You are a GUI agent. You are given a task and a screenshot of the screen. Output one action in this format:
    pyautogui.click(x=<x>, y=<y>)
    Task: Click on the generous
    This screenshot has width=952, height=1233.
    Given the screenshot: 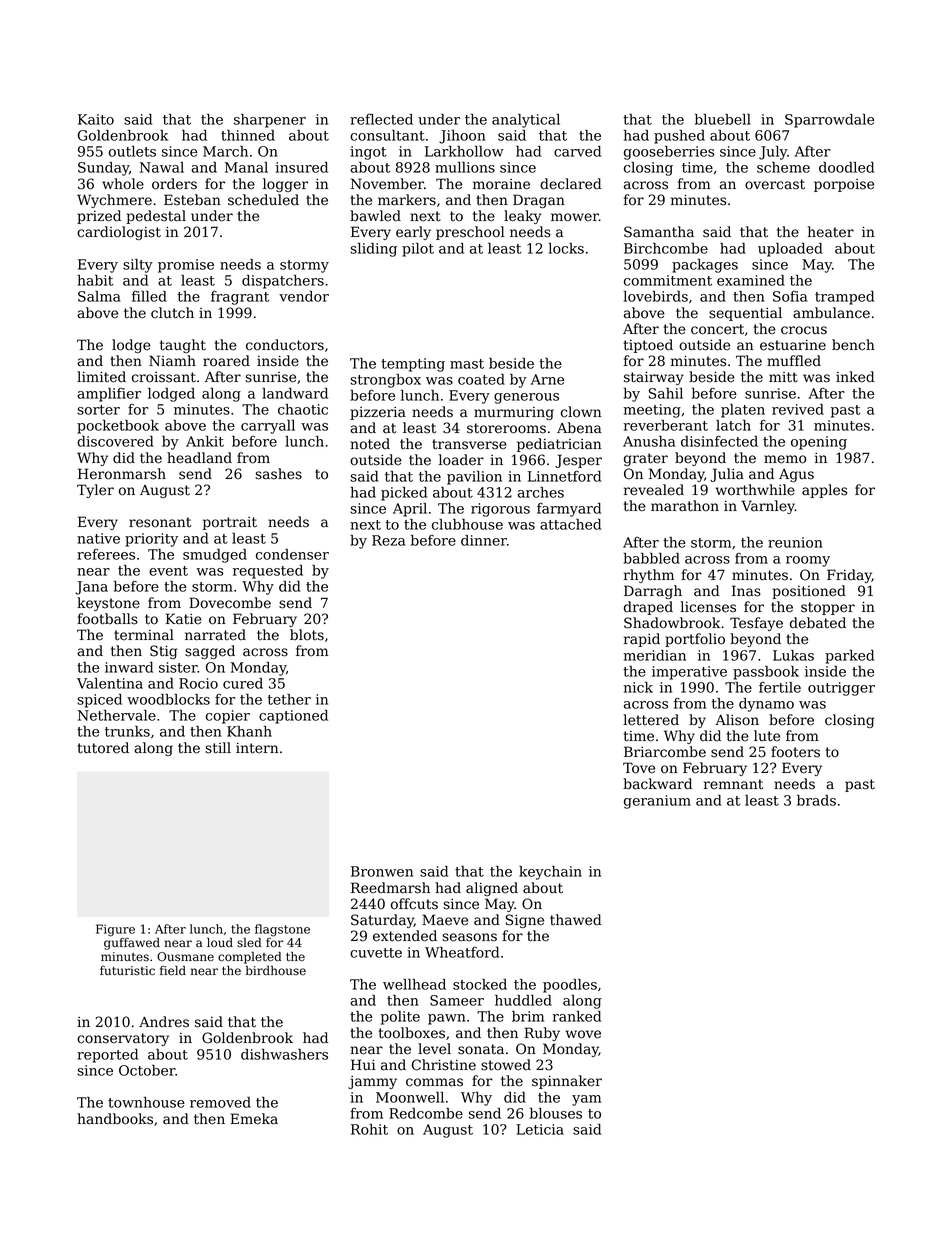 What is the action you would take?
    pyautogui.click(x=526, y=398)
